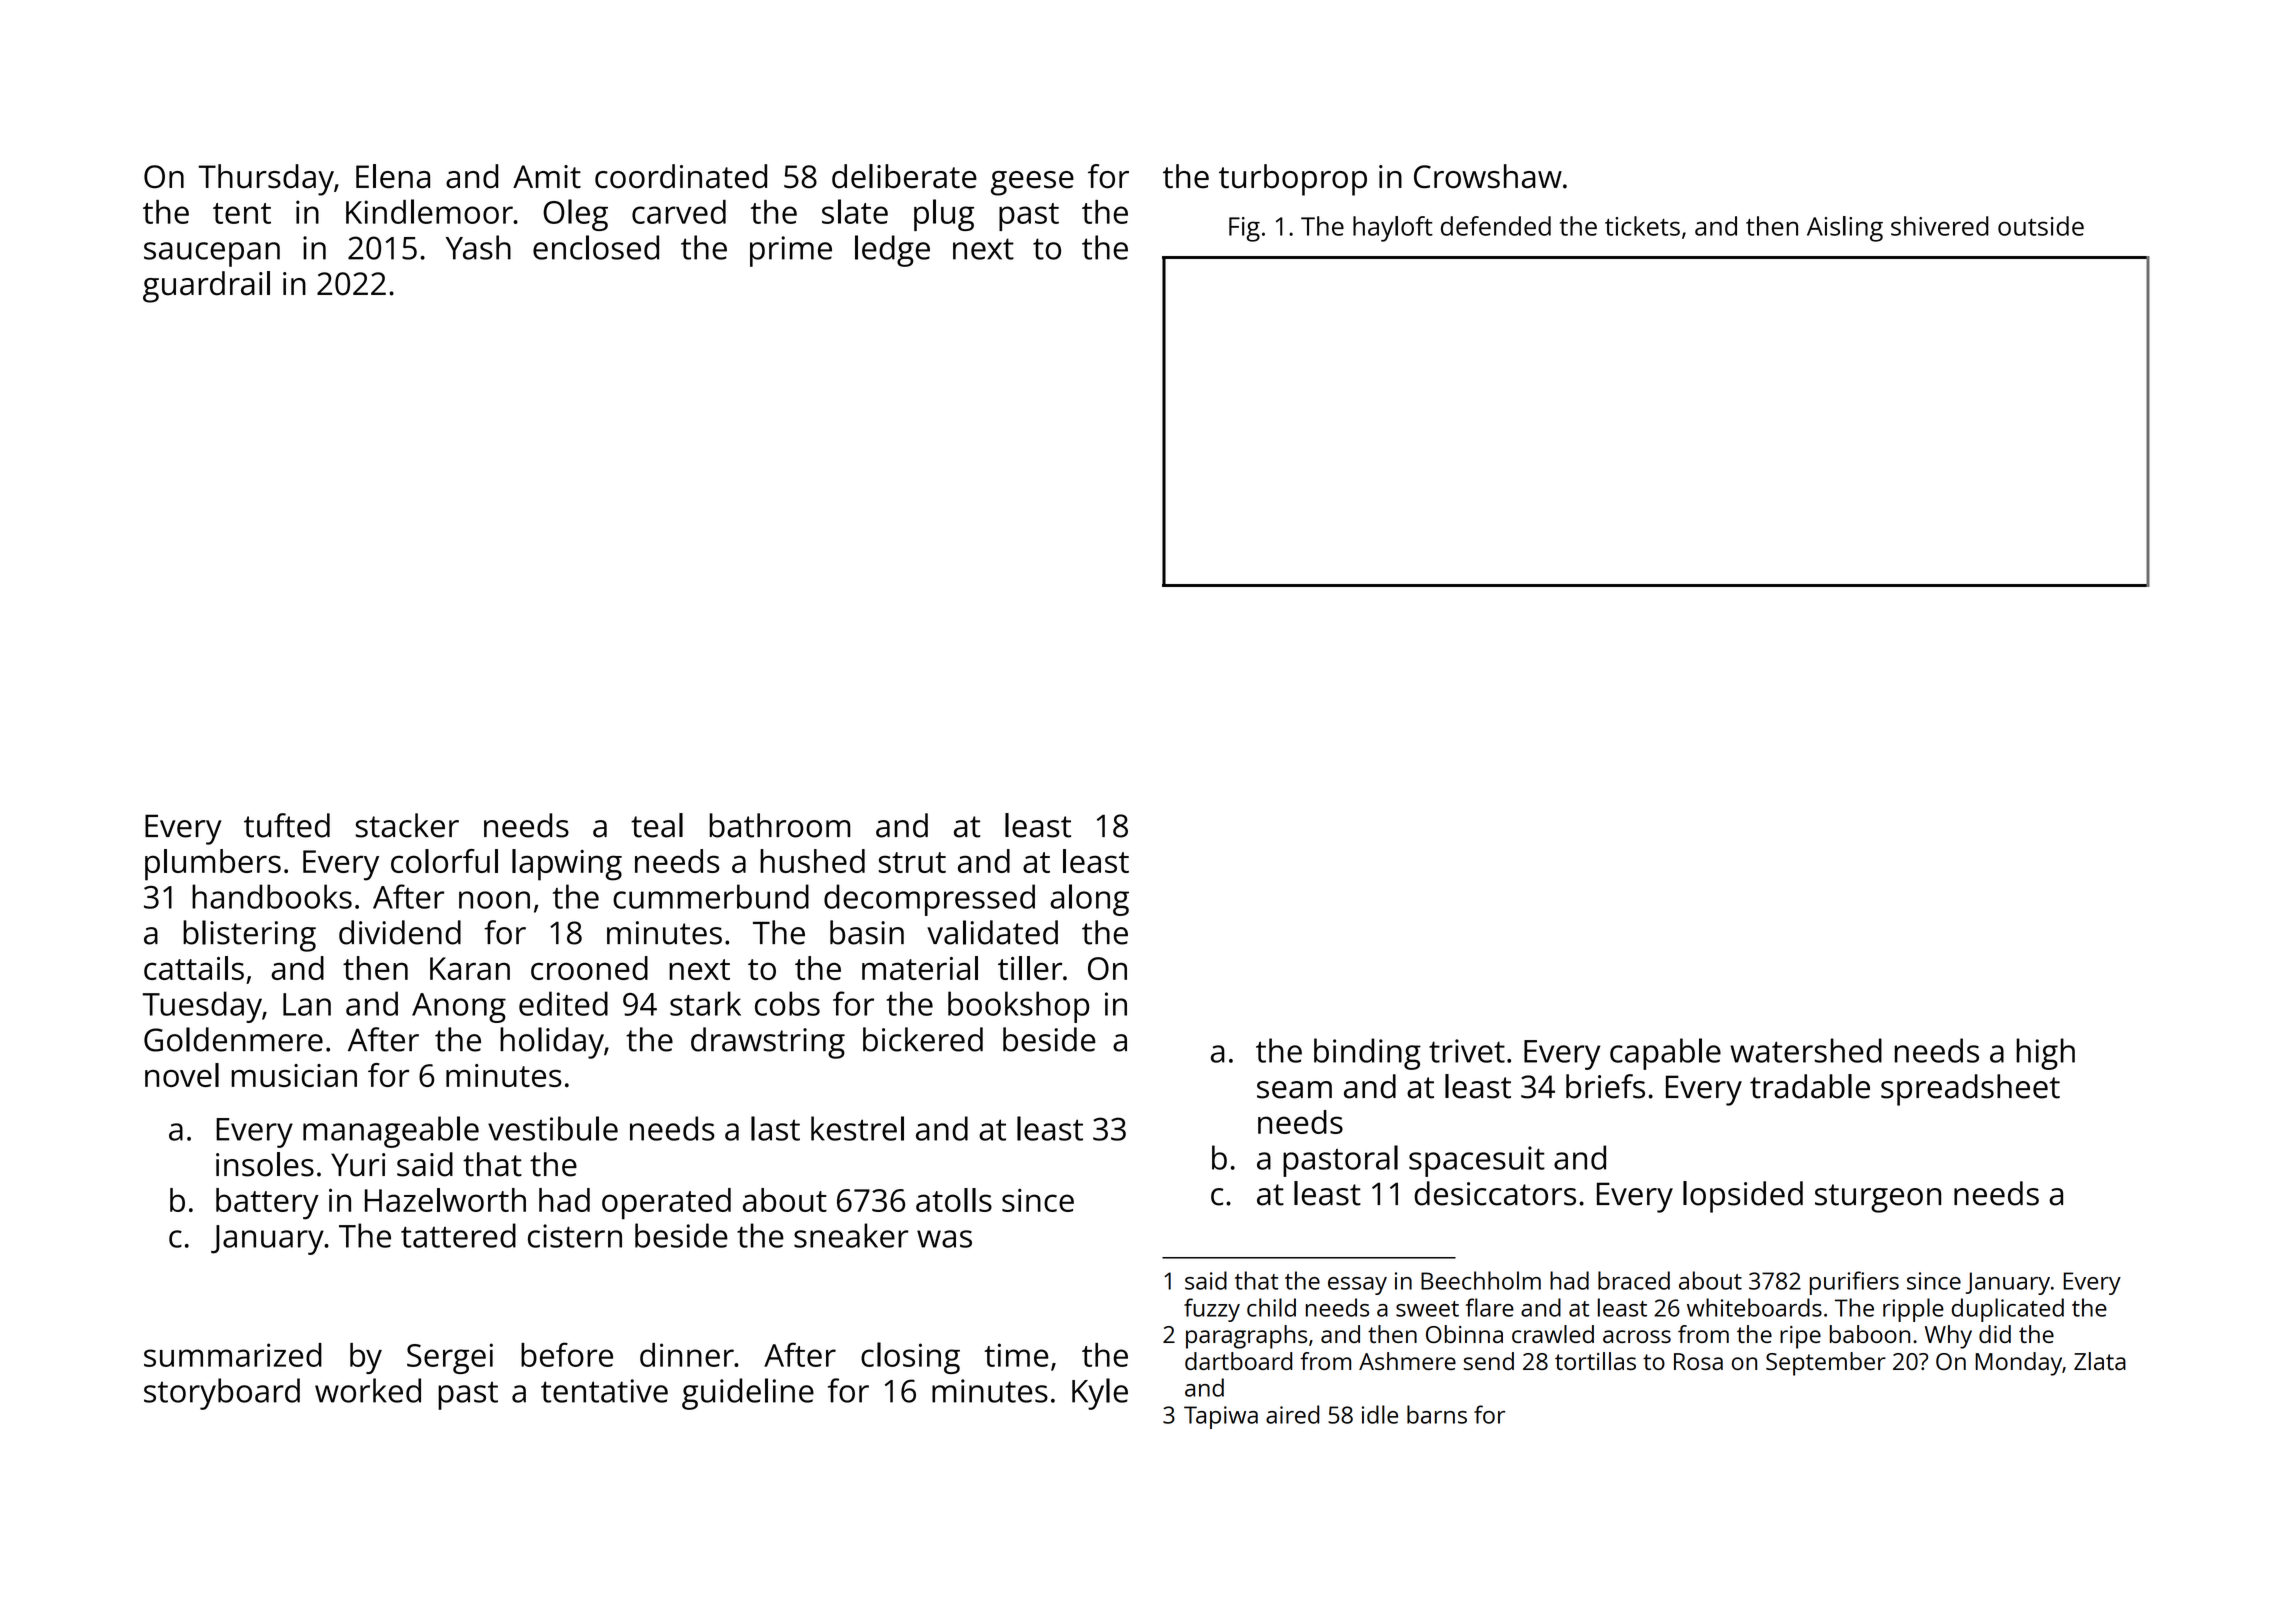 The height and width of the image is (1620, 2292). Describe the element at coordinates (1642, 226) in the image. I see `tickets` at that location.
